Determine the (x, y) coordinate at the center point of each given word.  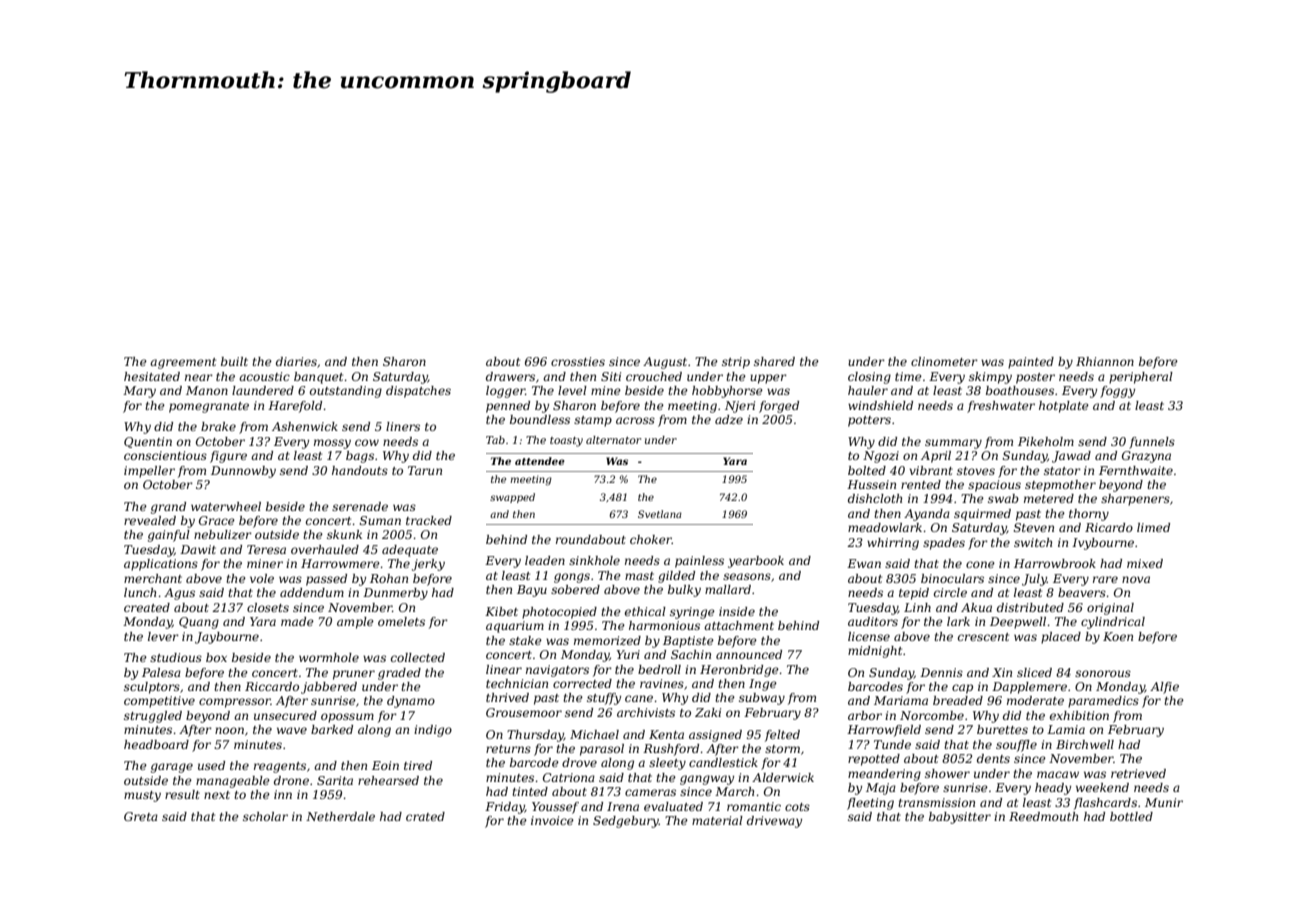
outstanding (346, 392)
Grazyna (1146, 457)
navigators (557, 671)
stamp (593, 421)
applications (161, 565)
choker (651, 539)
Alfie (1164, 688)
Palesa (161, 672)
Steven (1034, 527)
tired (418, 765)
